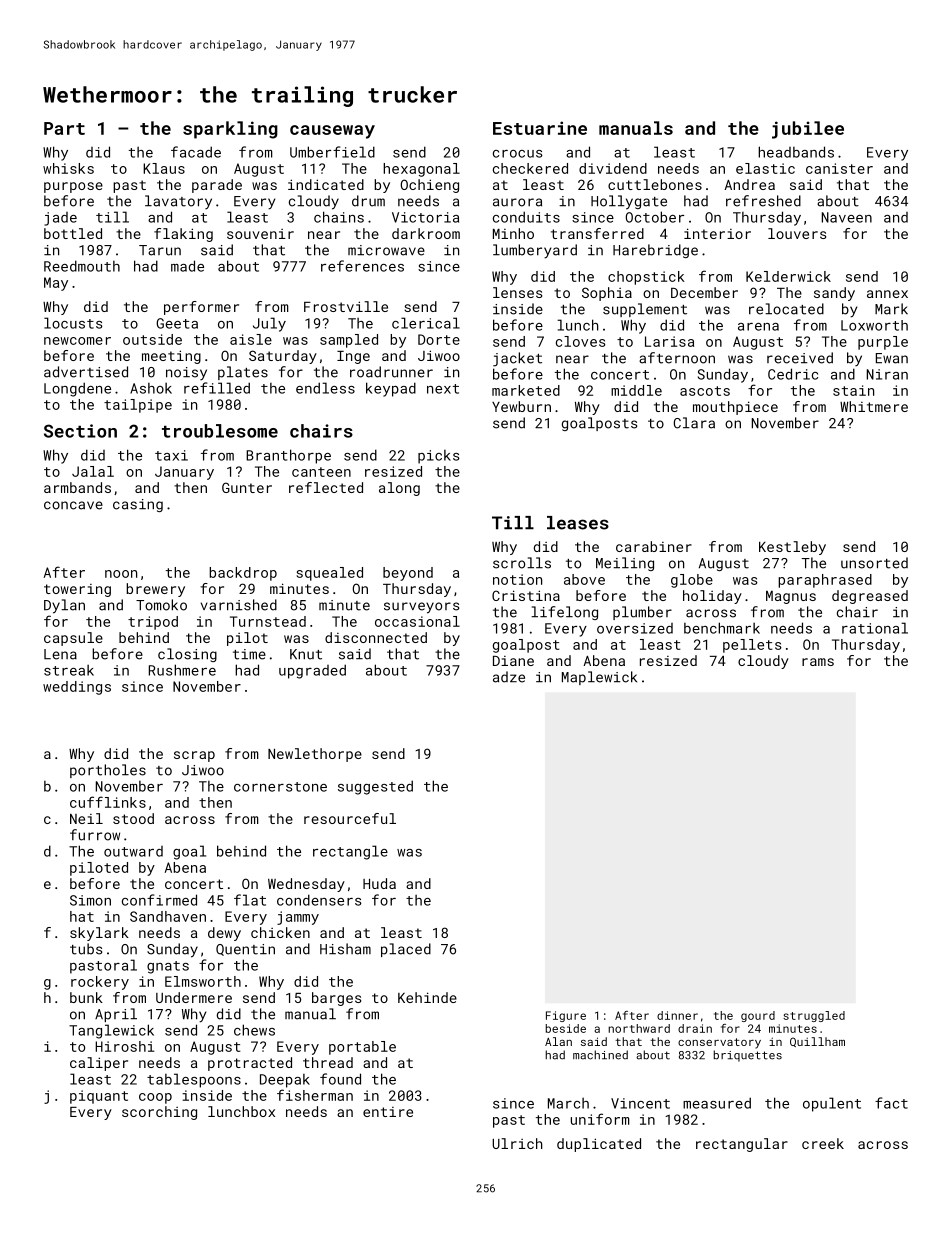 This page has height=1233, width=952. What do you see at coordinates (99, 1097) in the page?
I see `piquant` at bounding box center [99, 1097].
